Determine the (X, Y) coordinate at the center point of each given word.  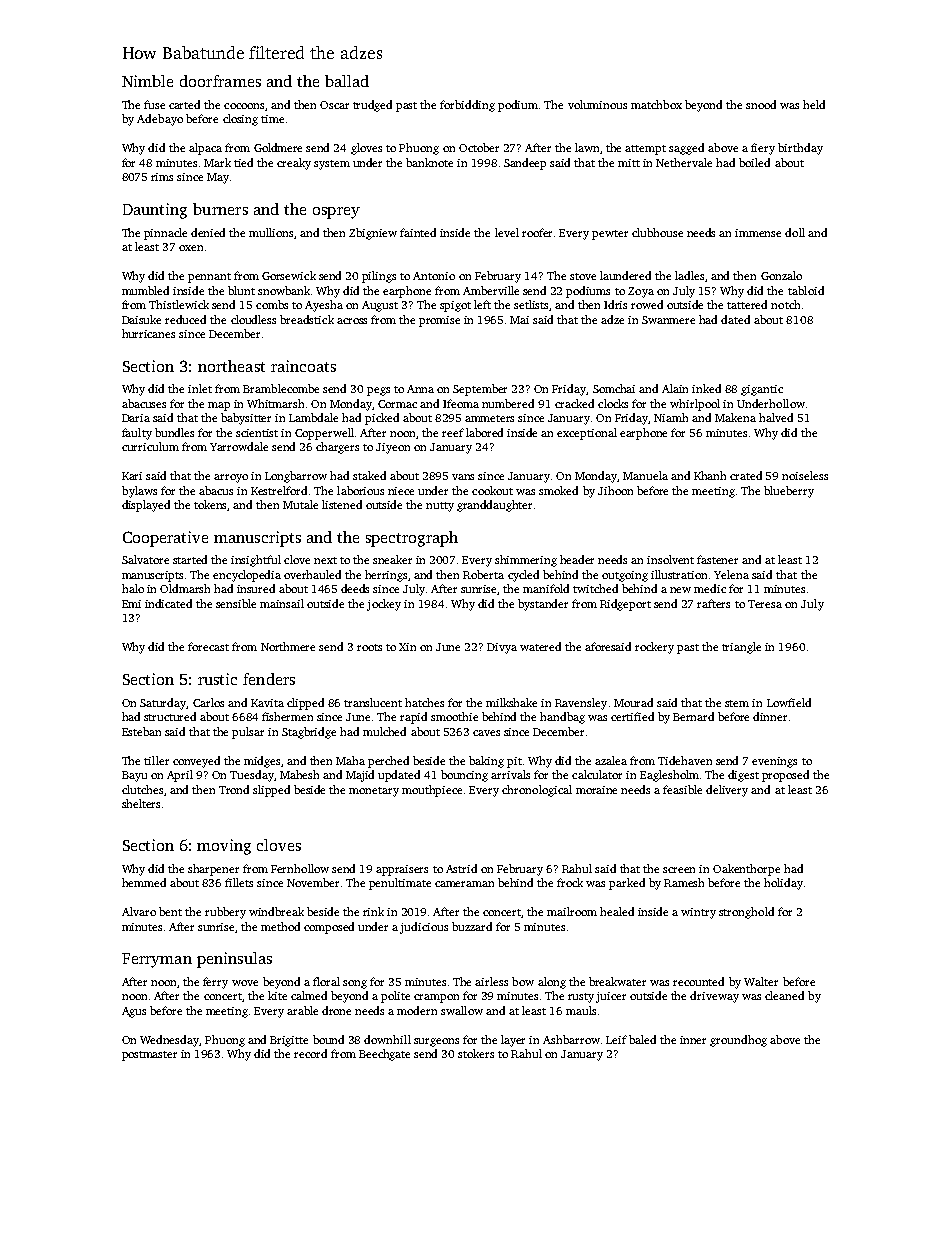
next (325, 560)
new (680, 590)
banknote (429, 162)
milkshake (511, 702)
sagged (686, 149)
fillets (239, 882)
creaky (294, 164)
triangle (741, 648)
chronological (537, 791)
